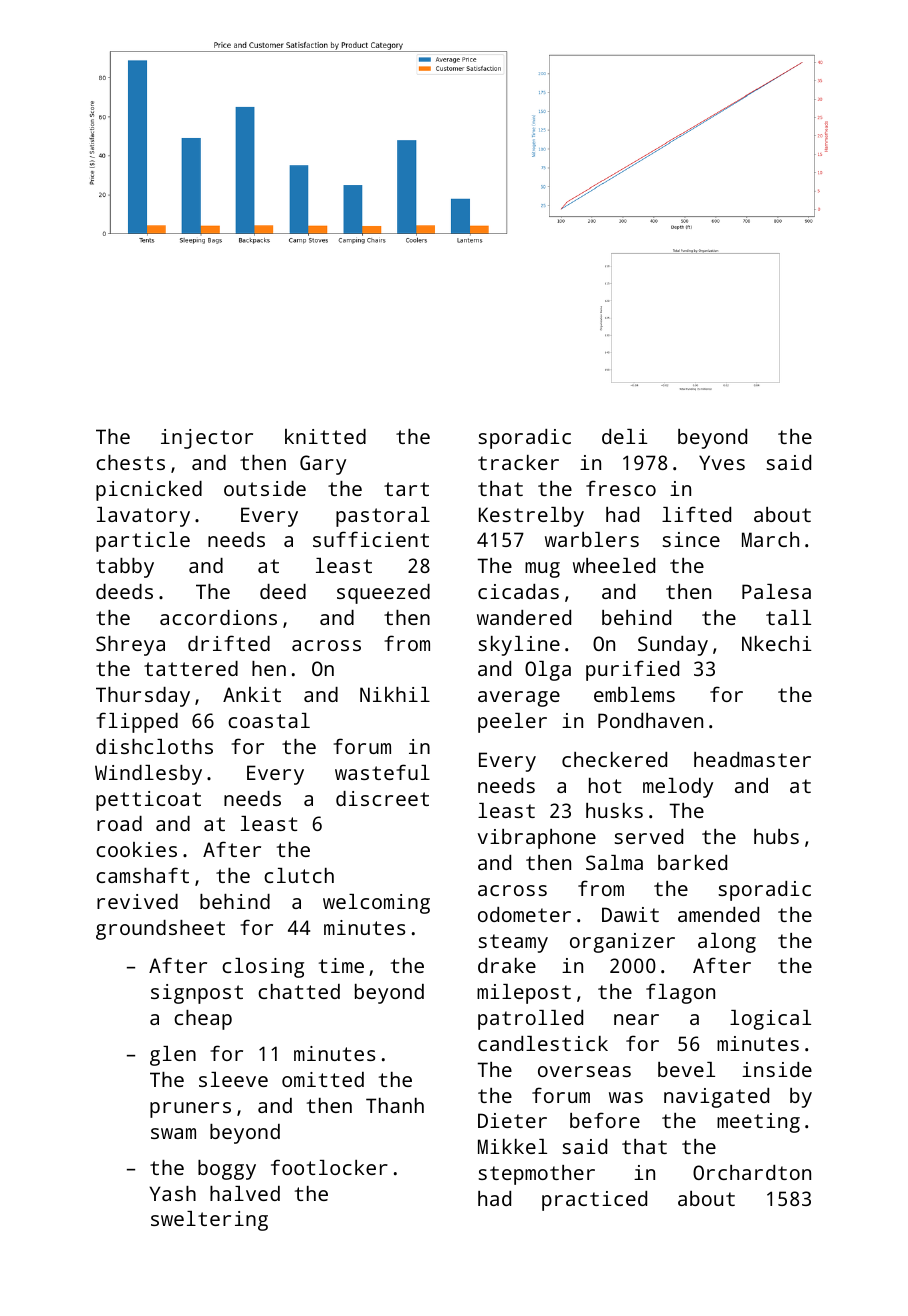 The image size is (908, 1316). Describe the element at coordinates (777, 643) in the document. I see `Nkechi` at that location.
